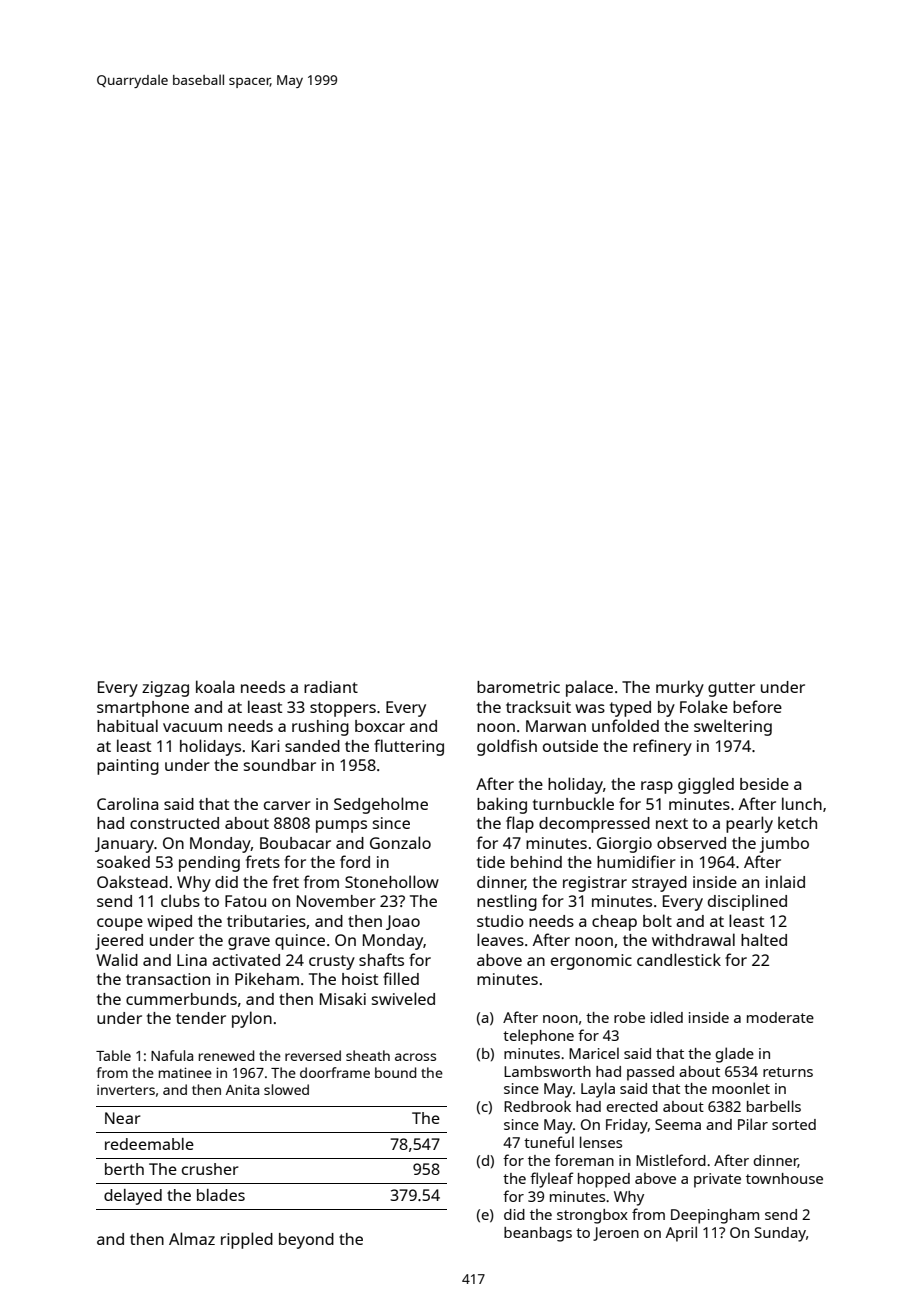 Image resolution: width=924 pixels, height=1314 pixels. I want to click on jumbo, so click(784, 845).
